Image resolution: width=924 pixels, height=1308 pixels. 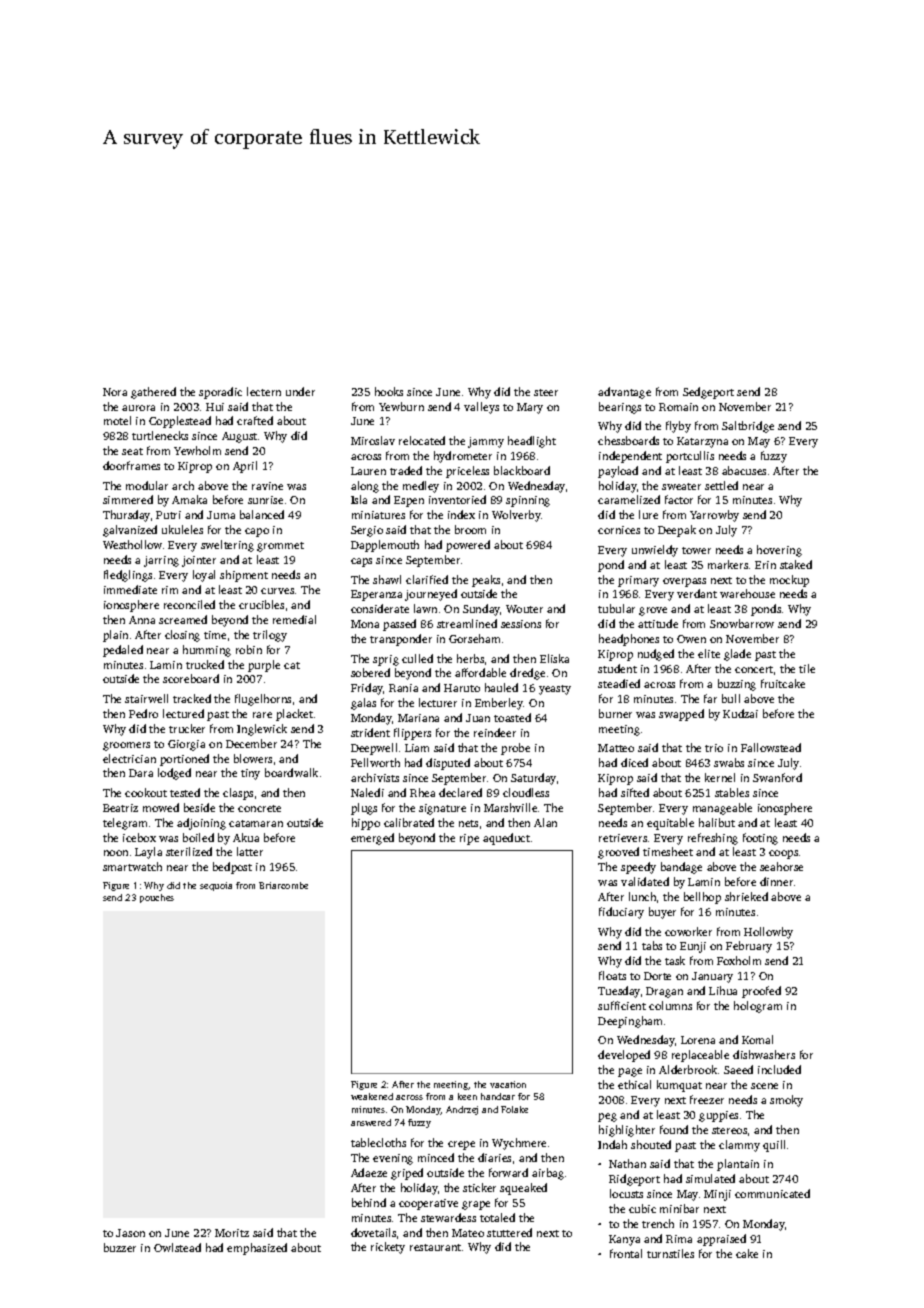 What do you see at coordinates (786, 1101) in the page?
I see `smoky` at bounding box center [786, 1101].
